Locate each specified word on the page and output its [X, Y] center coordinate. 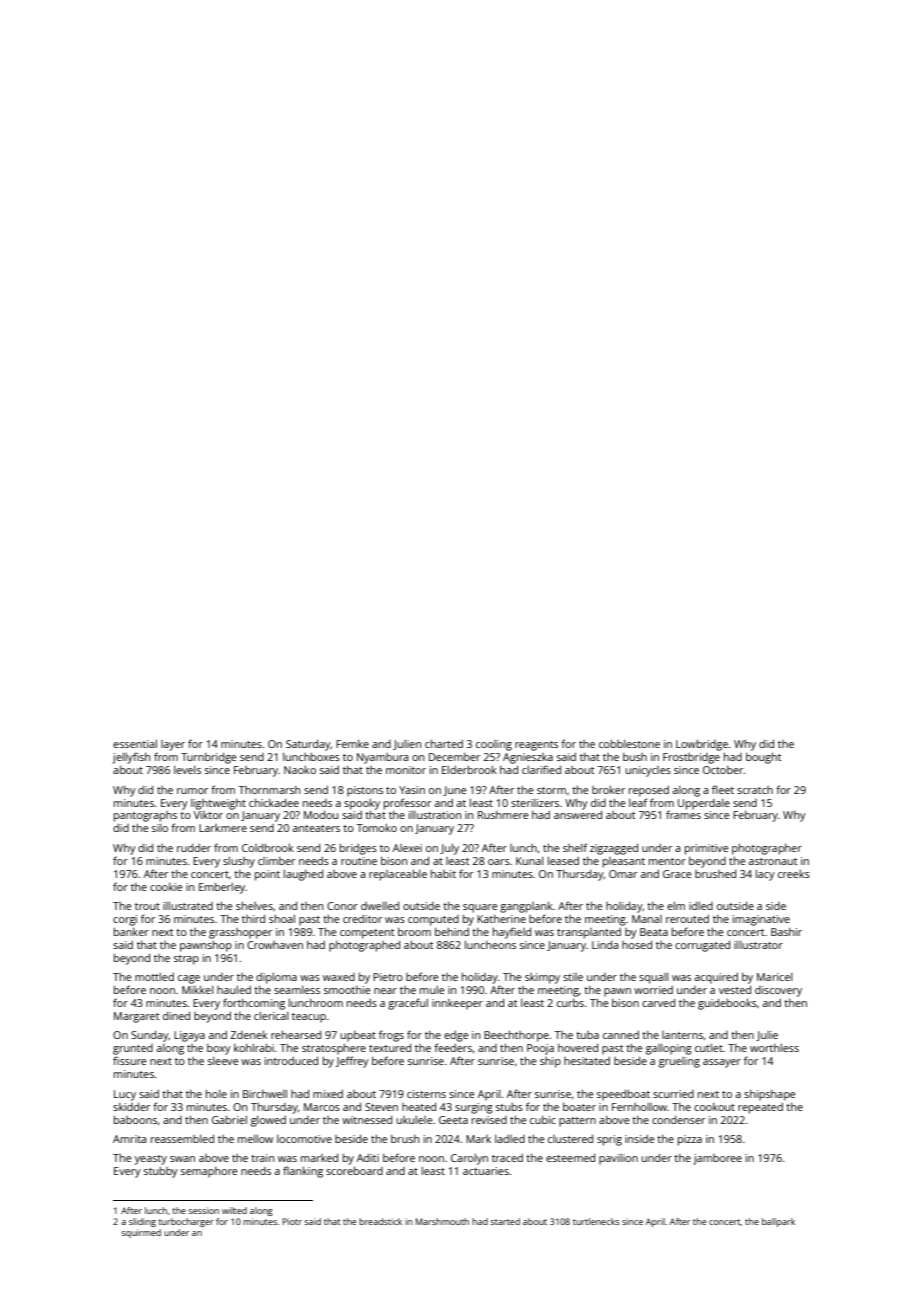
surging [474, 1108]
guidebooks [727, 1004]
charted [444, 744]
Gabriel [229, 1120]
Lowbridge [702, 745]
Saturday [308, 745]
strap [186, 960]
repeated [760, 1108]
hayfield [512, 933]
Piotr [292, 1221]
